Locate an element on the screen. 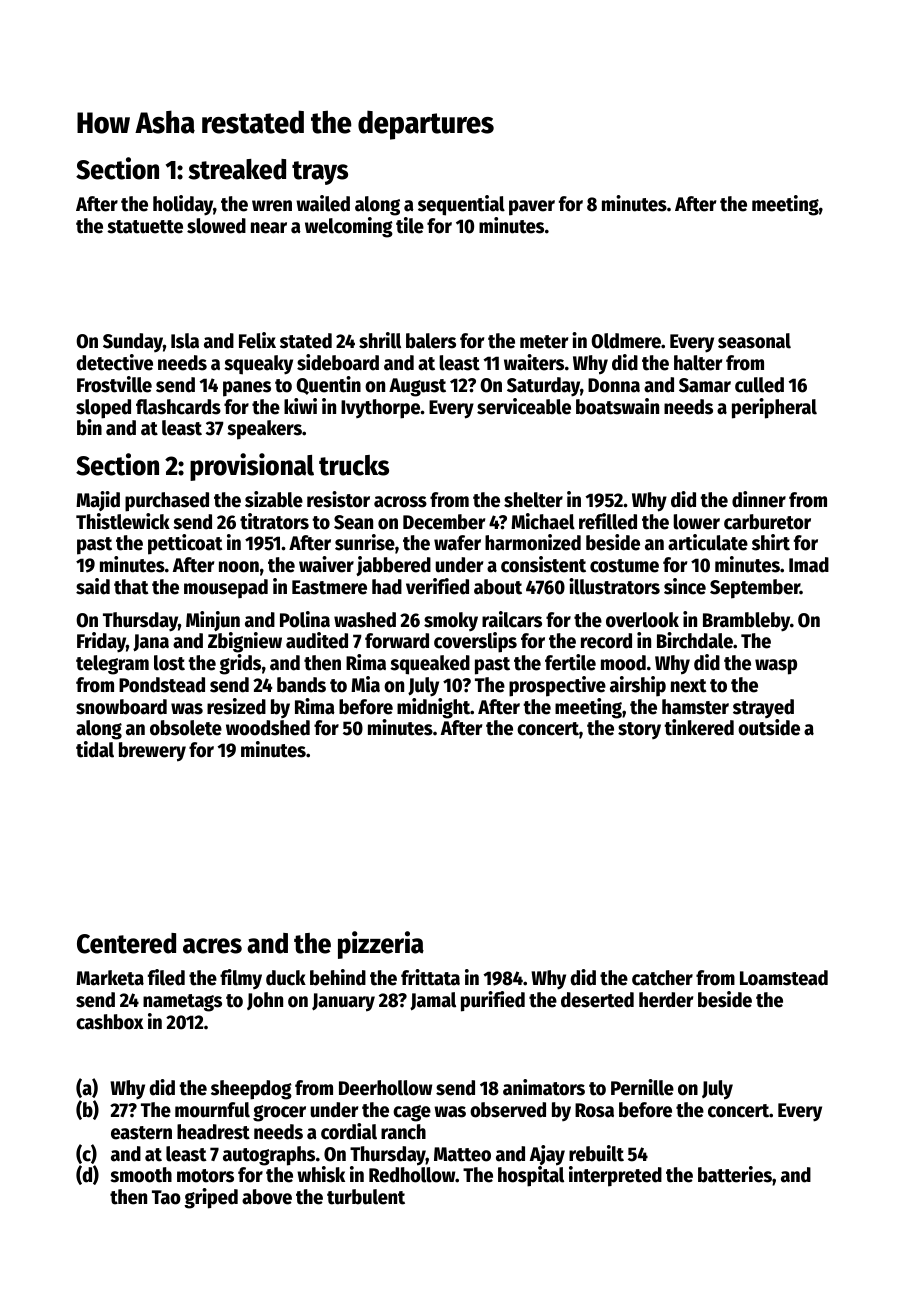 This screenshot has height=1316, width=908. autographs is located at coordinates (269, 1156).
